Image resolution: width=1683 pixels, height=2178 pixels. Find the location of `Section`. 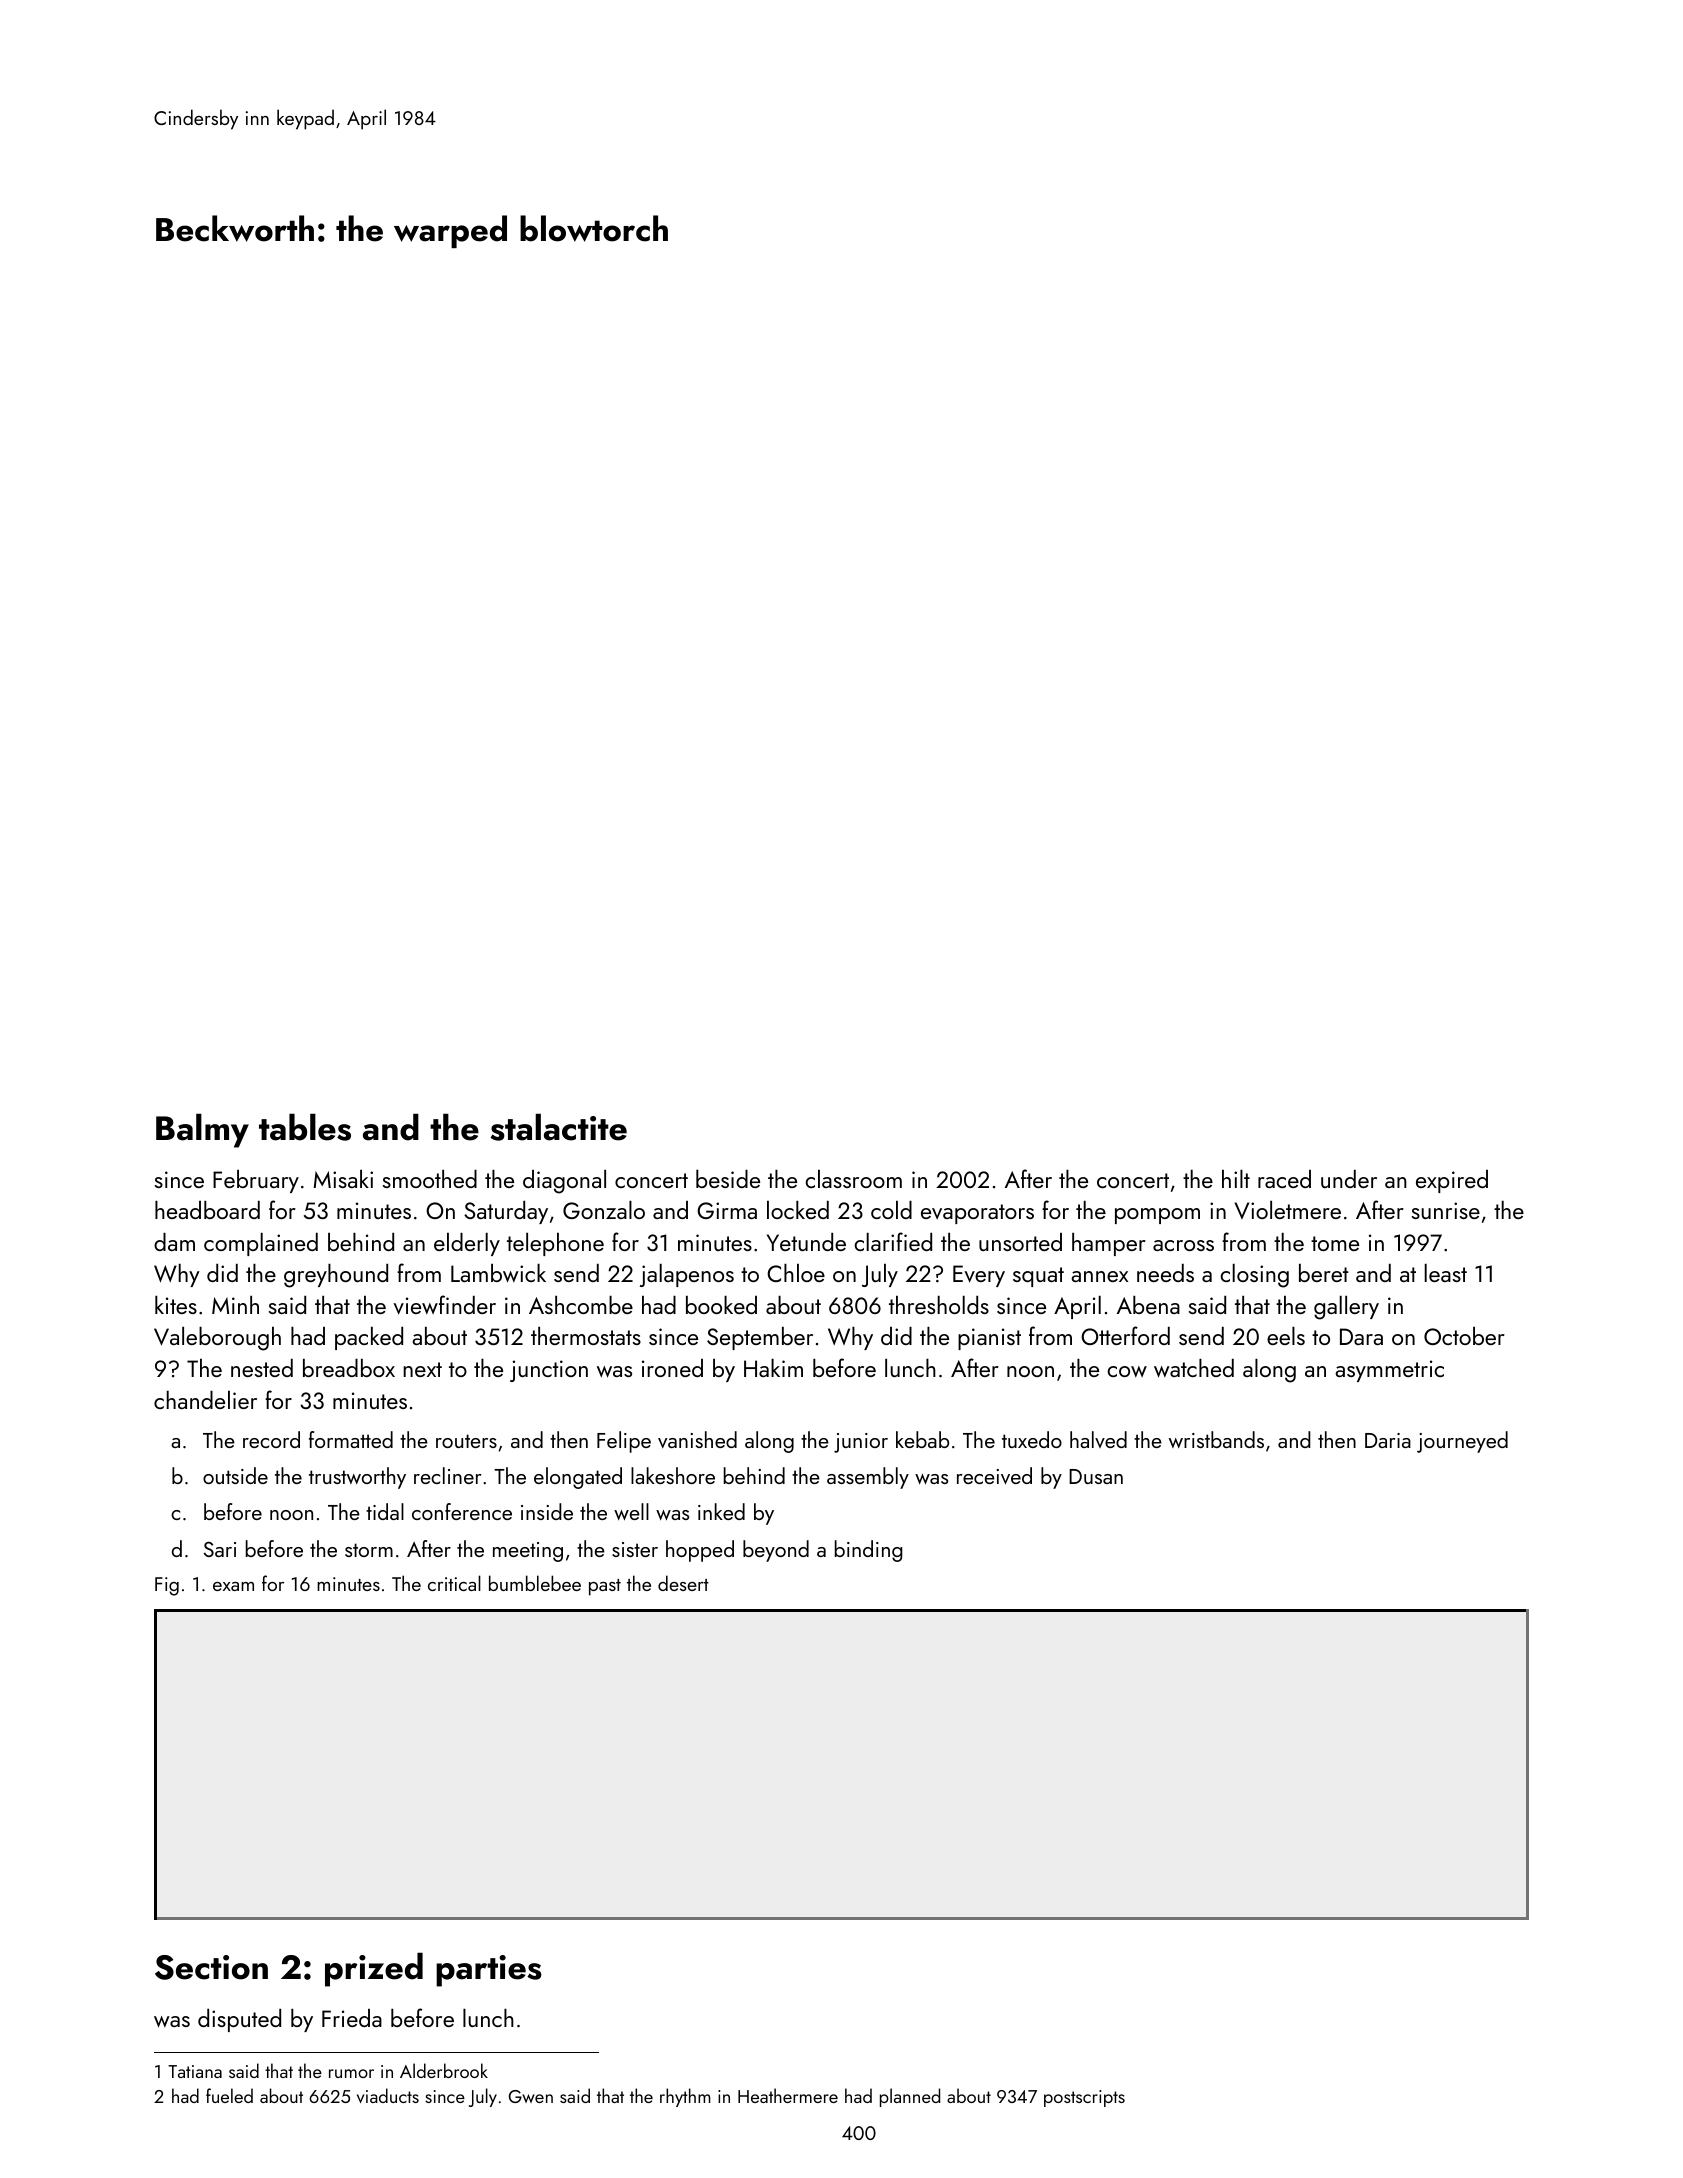

Section is located at coordinates (211, 1967).
